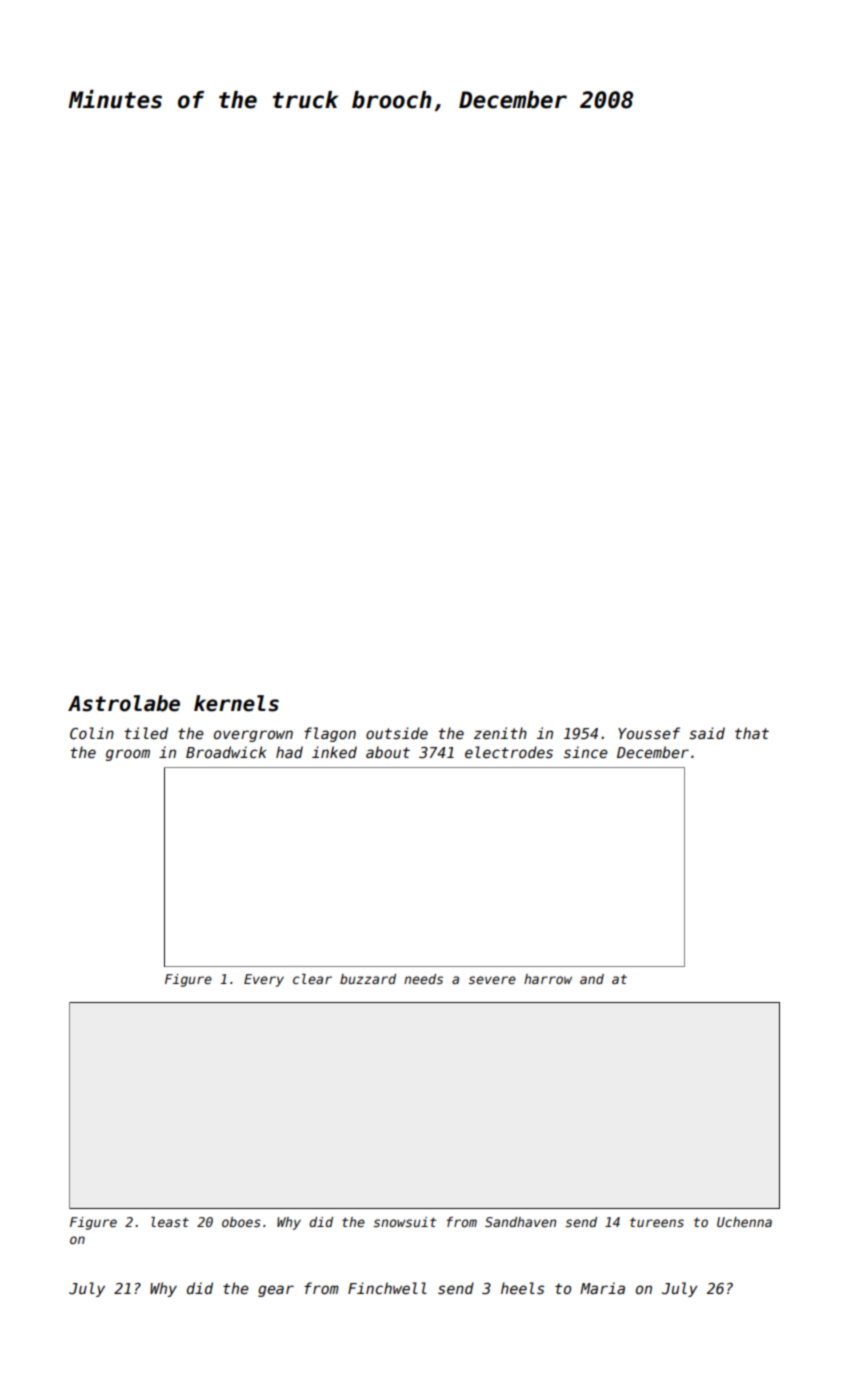 This page has height=1400, width=849. What do you see at coordinates (241, 1222) in the page?
I see `oboes` at bounding box center [241, 1222].
